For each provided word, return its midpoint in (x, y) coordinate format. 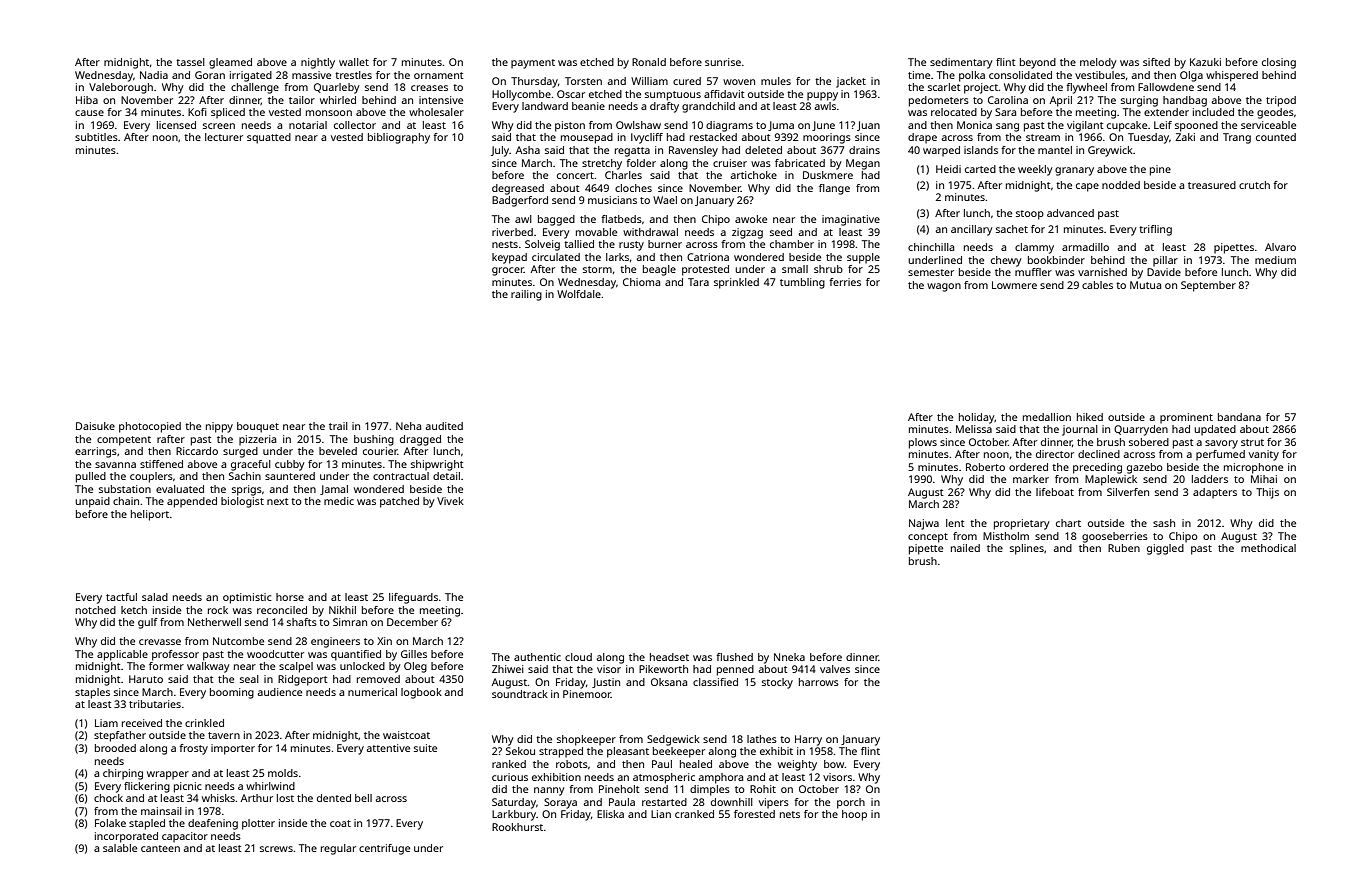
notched (96, 610)
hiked (1090, 417)
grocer (508, 271)
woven (739, 82)
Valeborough (121, 88)
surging (1139, 101)
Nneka (789, 657)
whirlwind (270, 786)
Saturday (514, 803)
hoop (854, 815)
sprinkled (736, 283)
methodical (1268, 548)
